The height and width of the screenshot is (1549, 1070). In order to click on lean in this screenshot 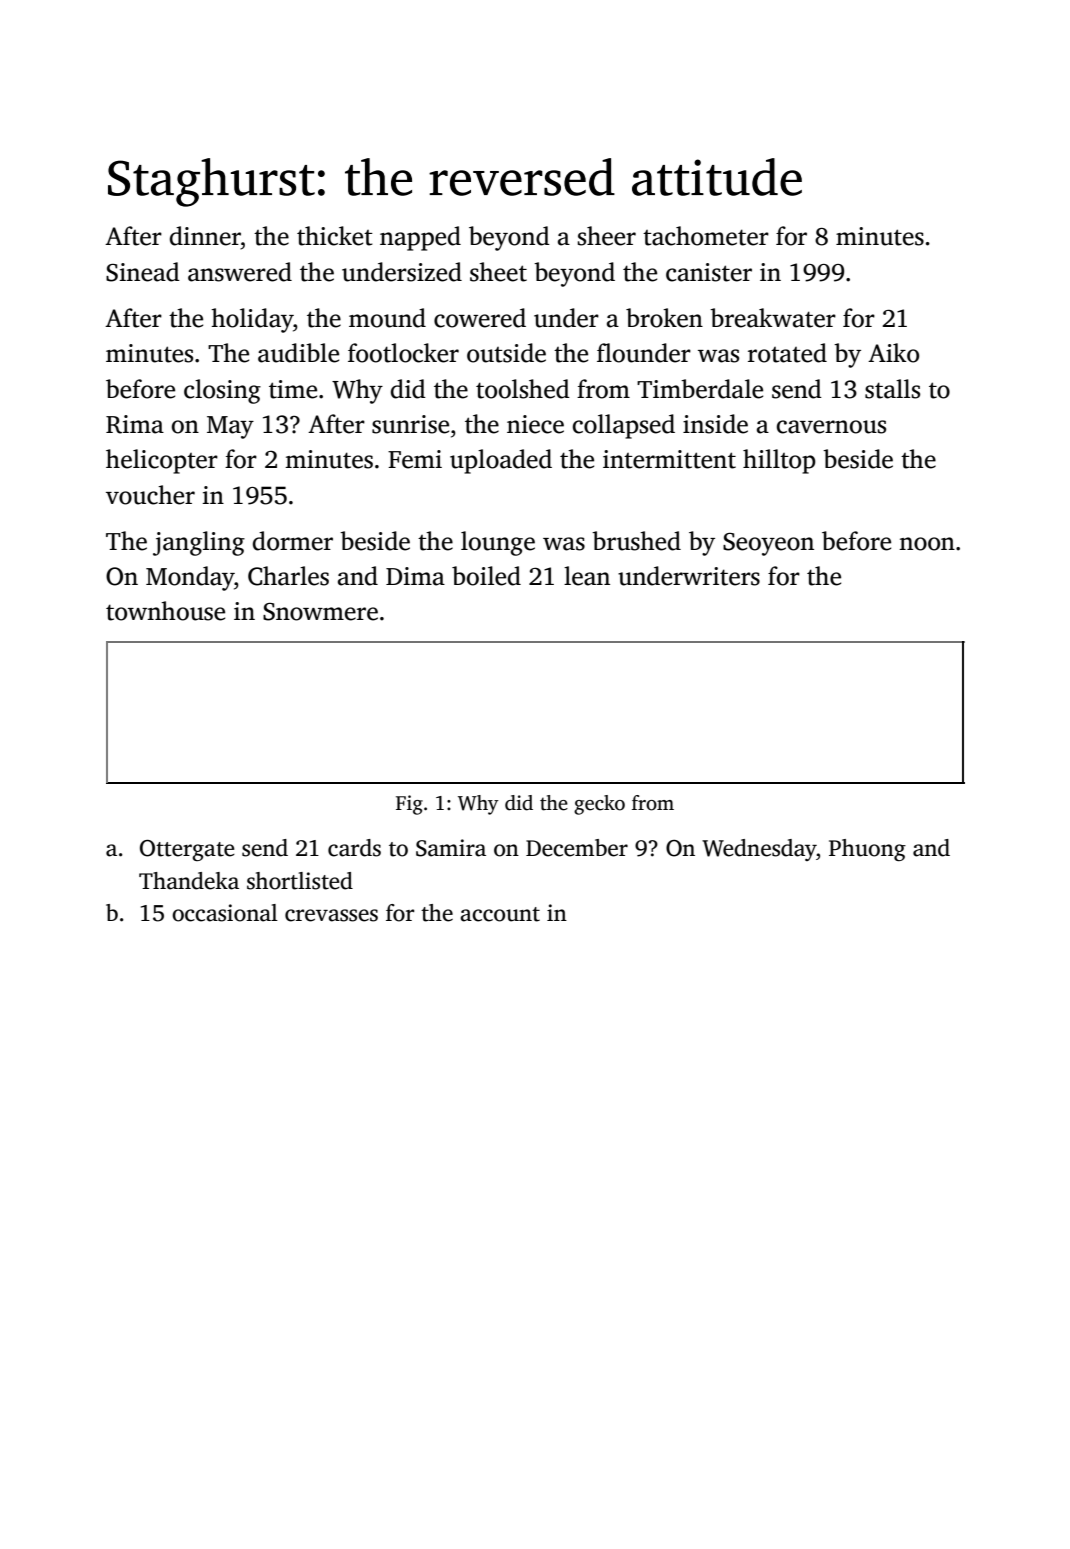, I will do `click(587, 576)`.
